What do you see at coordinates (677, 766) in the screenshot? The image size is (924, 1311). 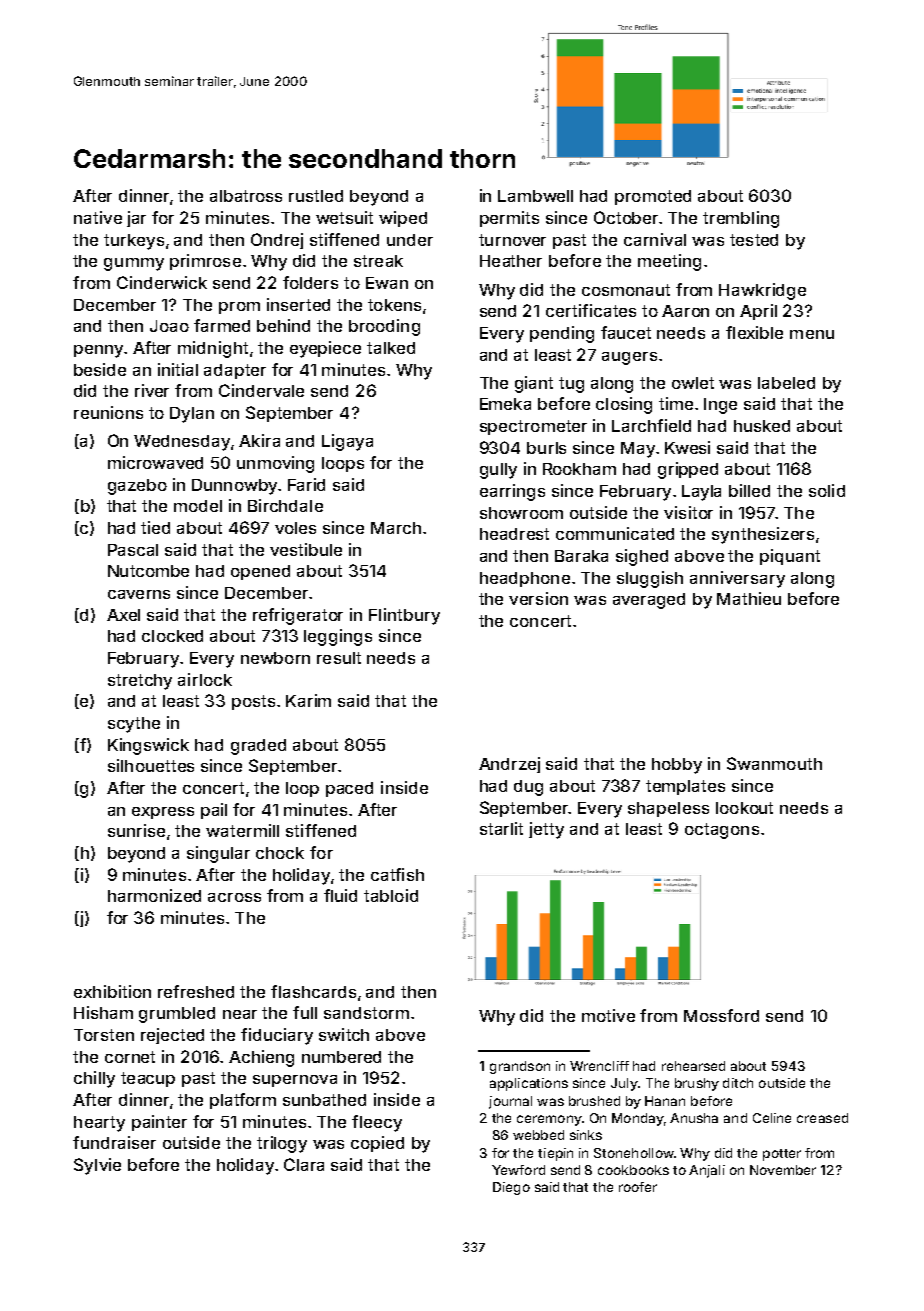 I see `hobby` at bounding box center [677, 766].
